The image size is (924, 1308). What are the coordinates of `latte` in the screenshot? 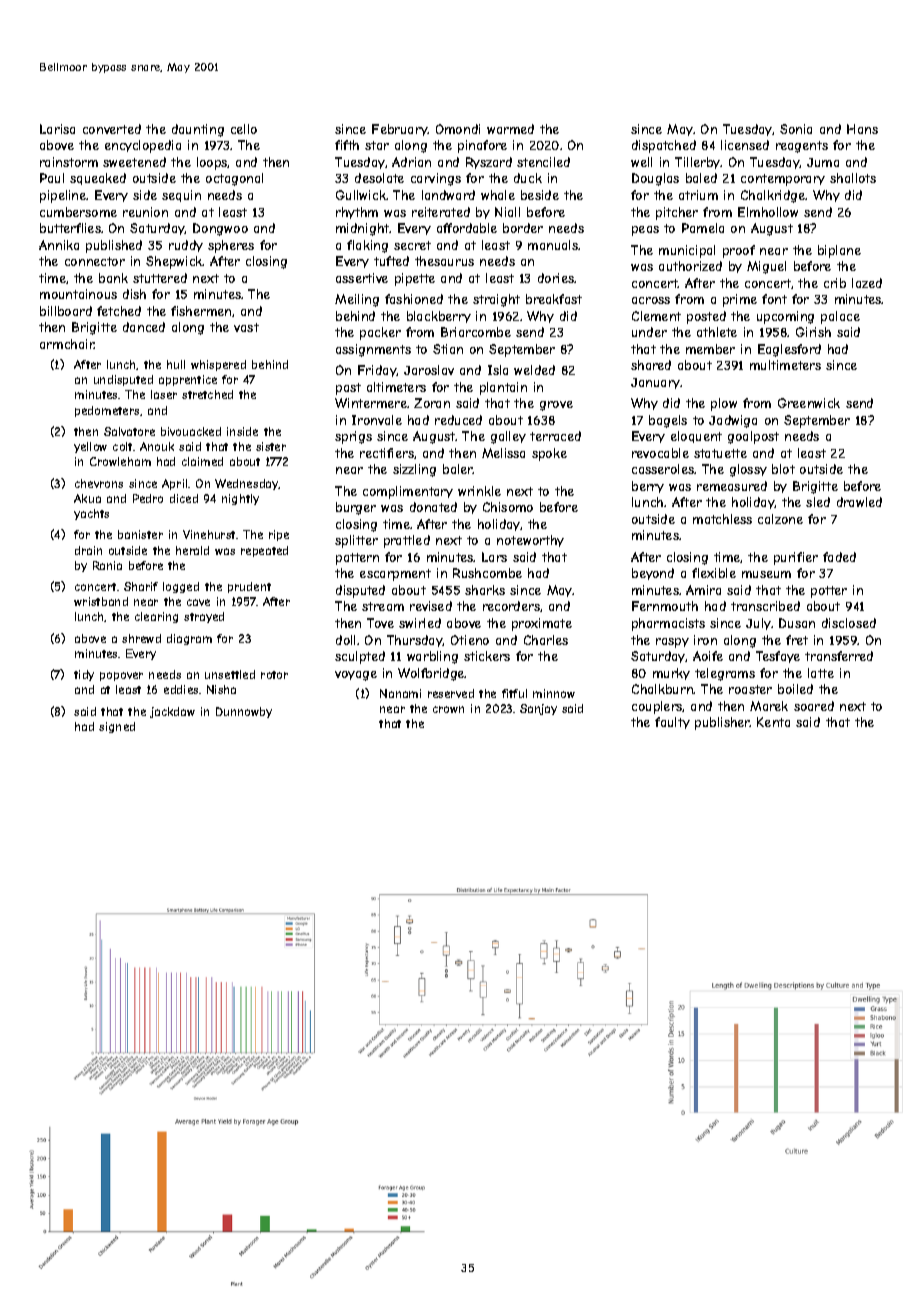 It's located at (821, 673).
